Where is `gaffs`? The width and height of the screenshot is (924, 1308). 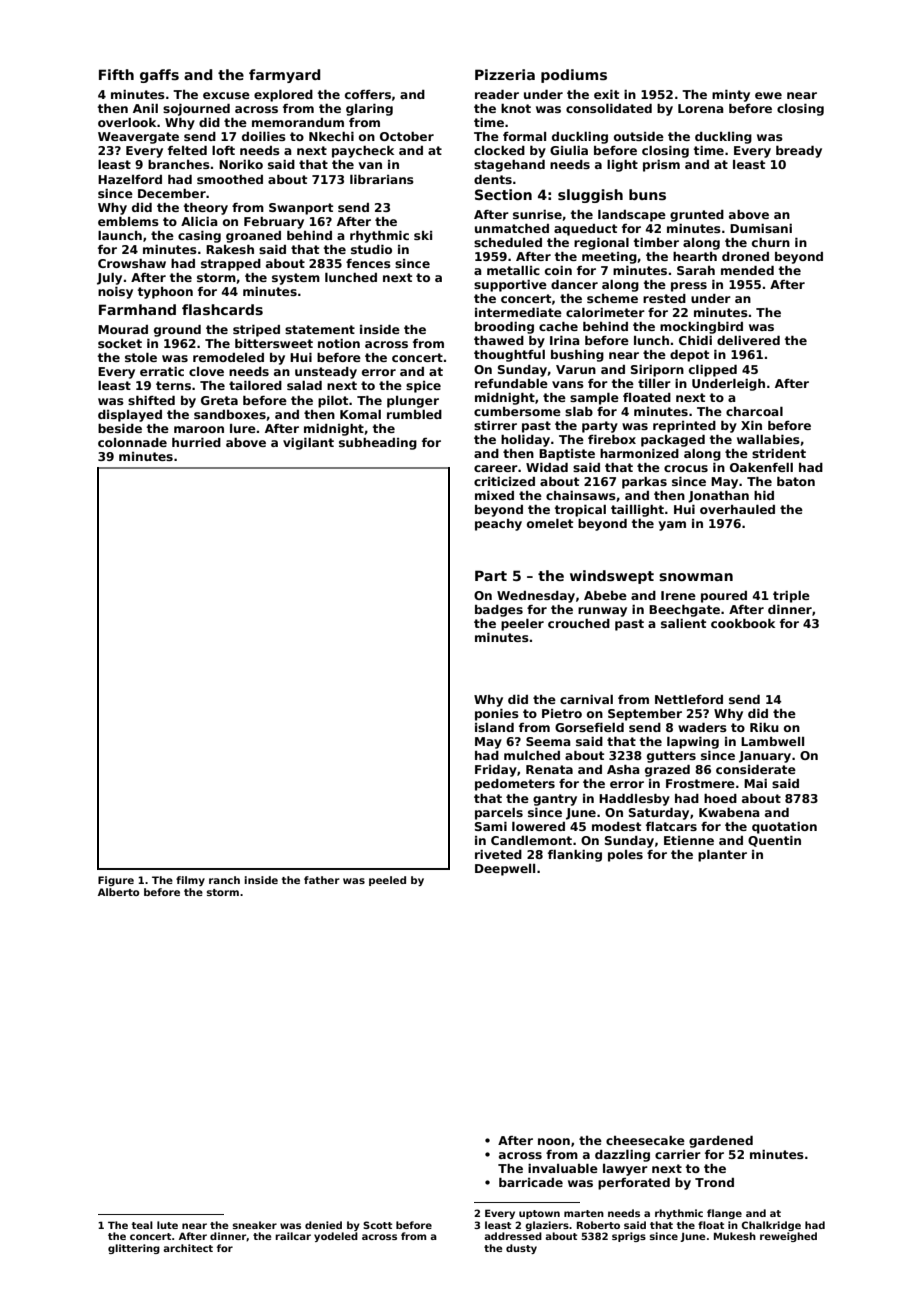 gaffs is located at coordinates (159, 76).
